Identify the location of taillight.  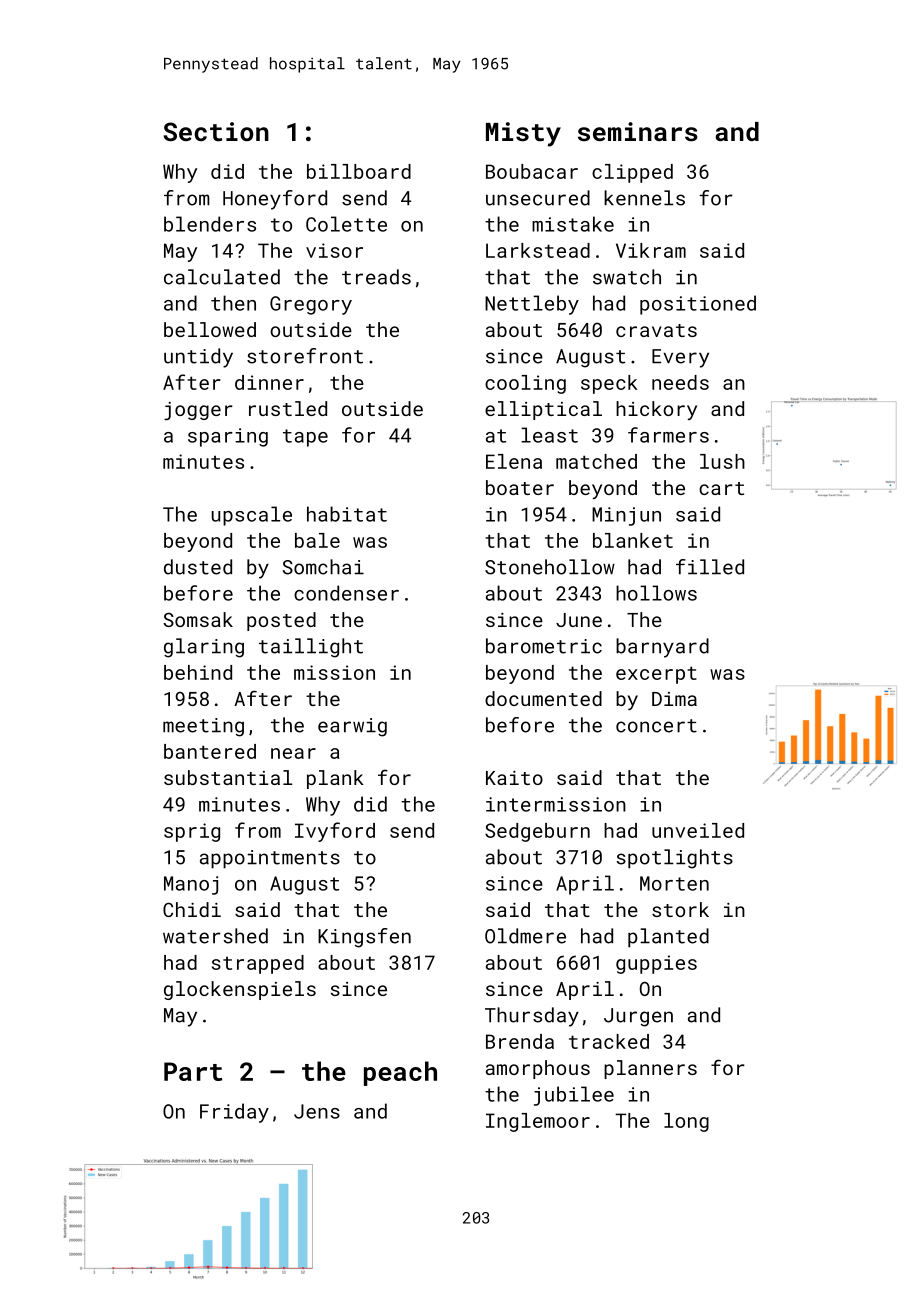
(311, 648).
